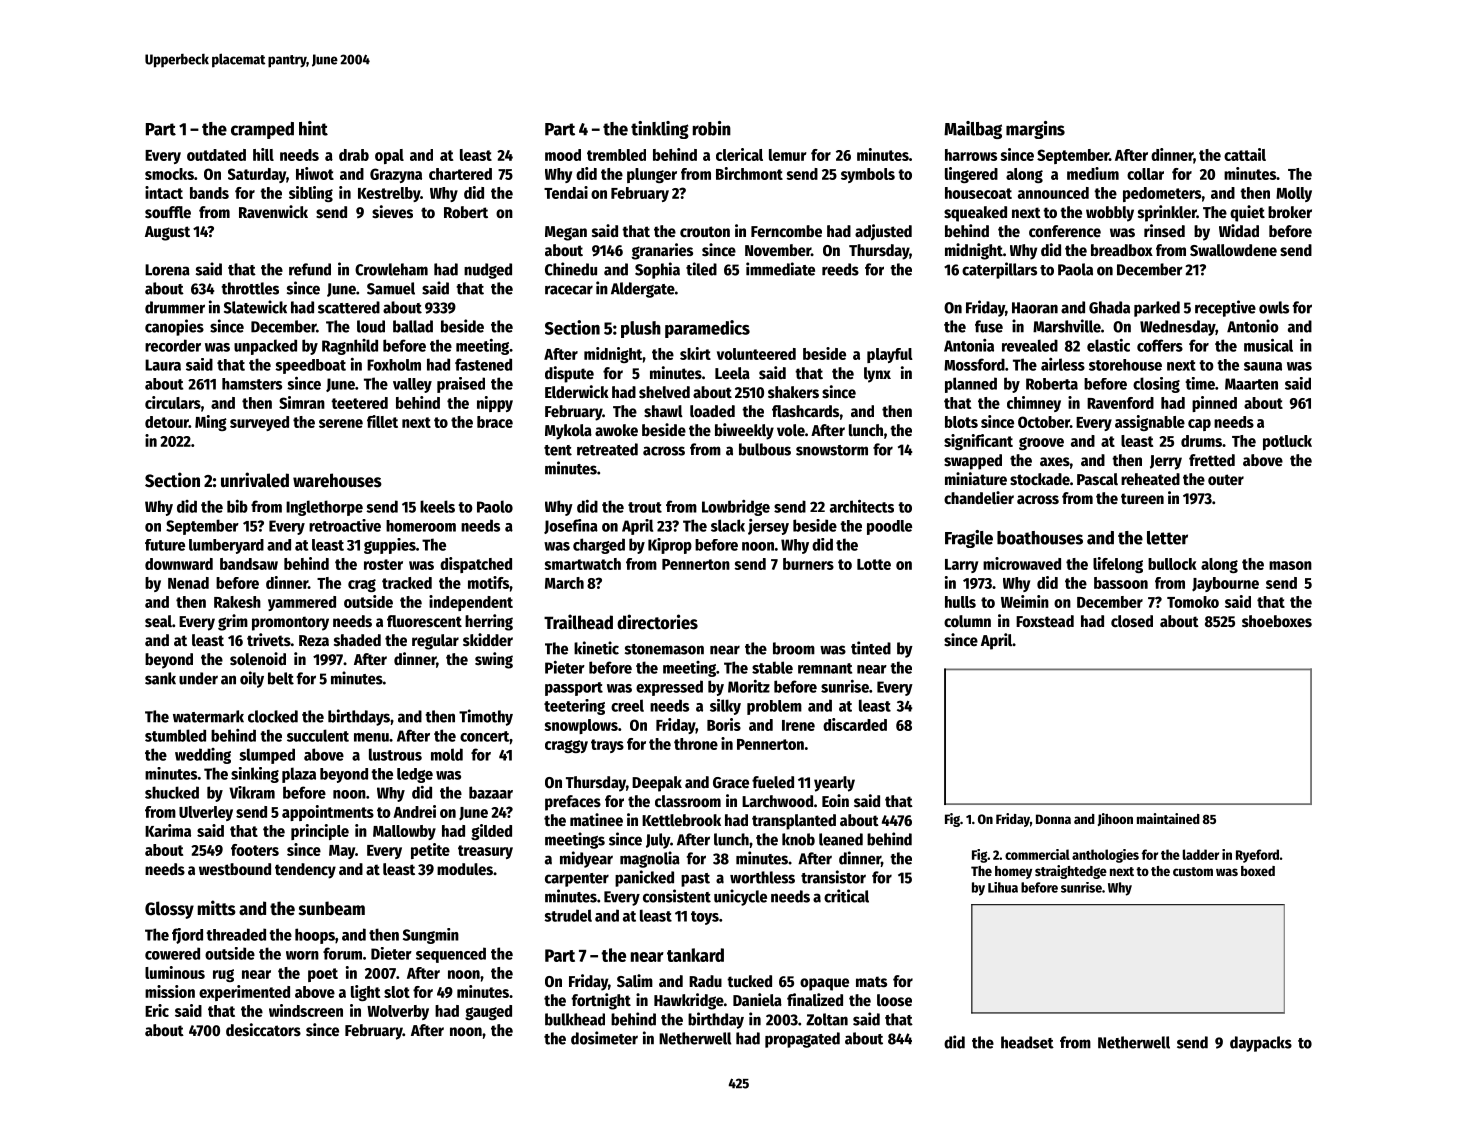  Describe the element at coordinates (313, 128) in the screenshot. I see `hint` at that location.
